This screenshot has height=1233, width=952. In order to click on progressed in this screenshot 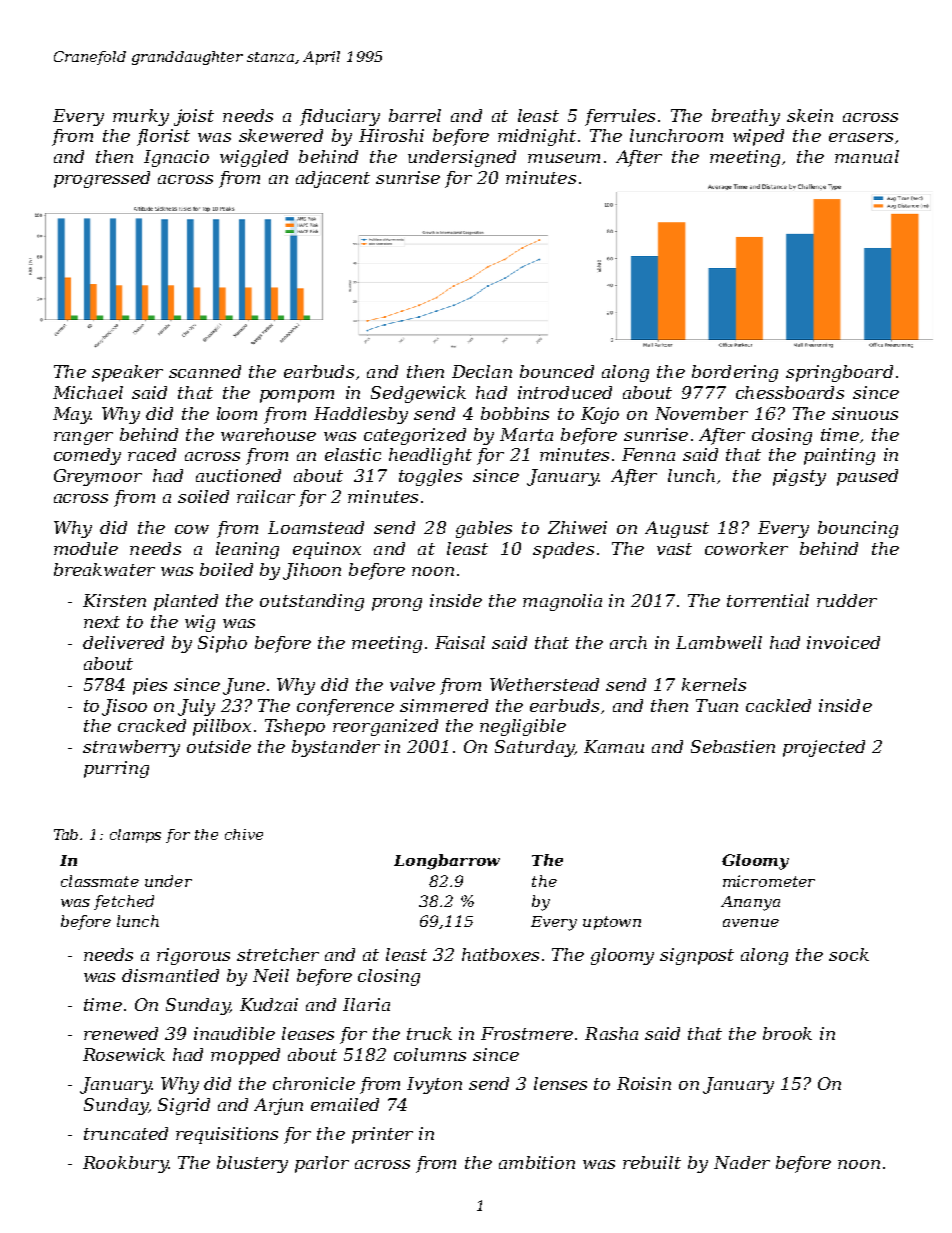, I will do `click(102, 179)`.
